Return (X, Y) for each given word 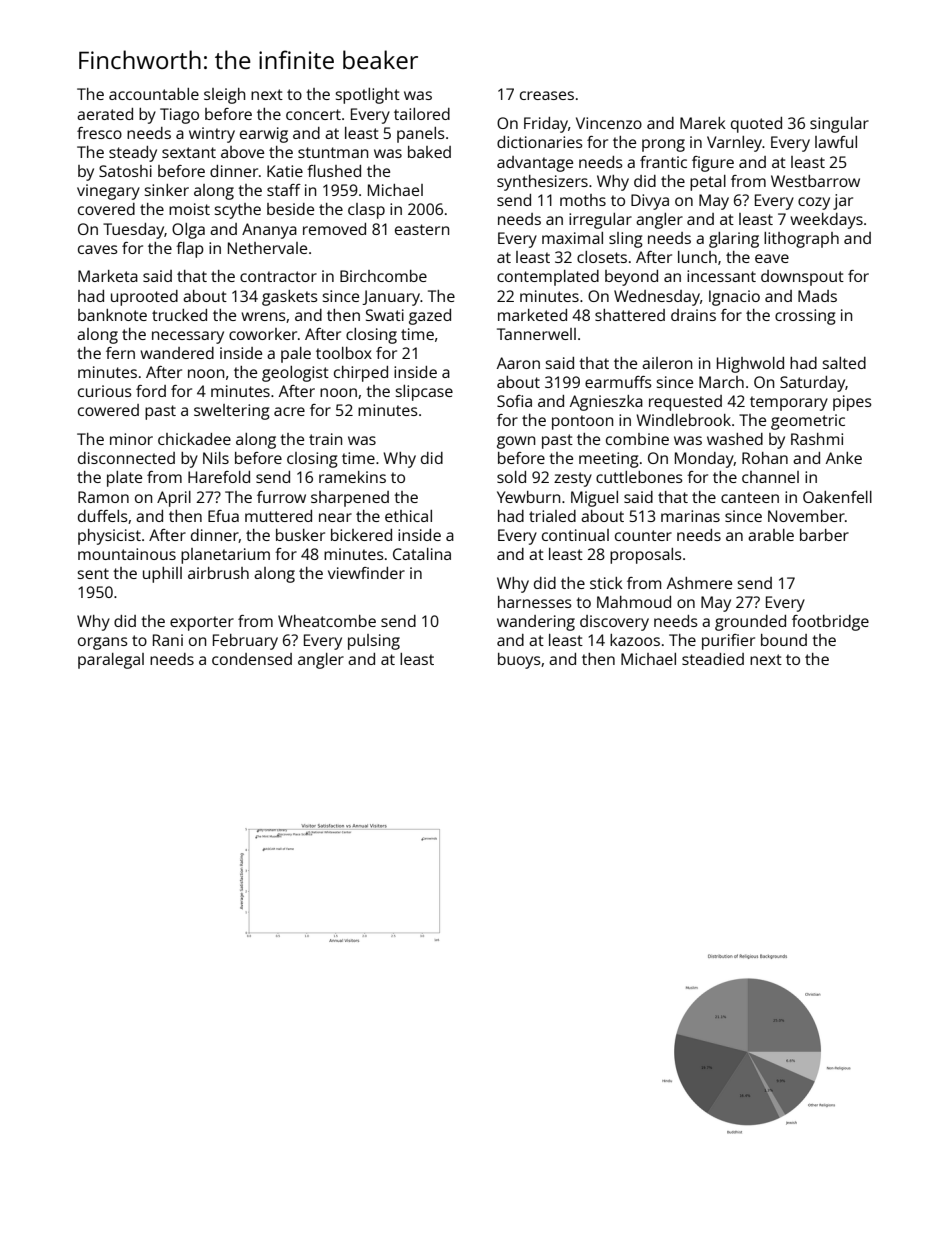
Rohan (765, 458)
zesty (573, 479)
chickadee (194, 439)
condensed (252, 659)
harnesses (535, 602)
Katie (285, 171)
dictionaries (540, 142)
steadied (713, 659)
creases (547, 95)
